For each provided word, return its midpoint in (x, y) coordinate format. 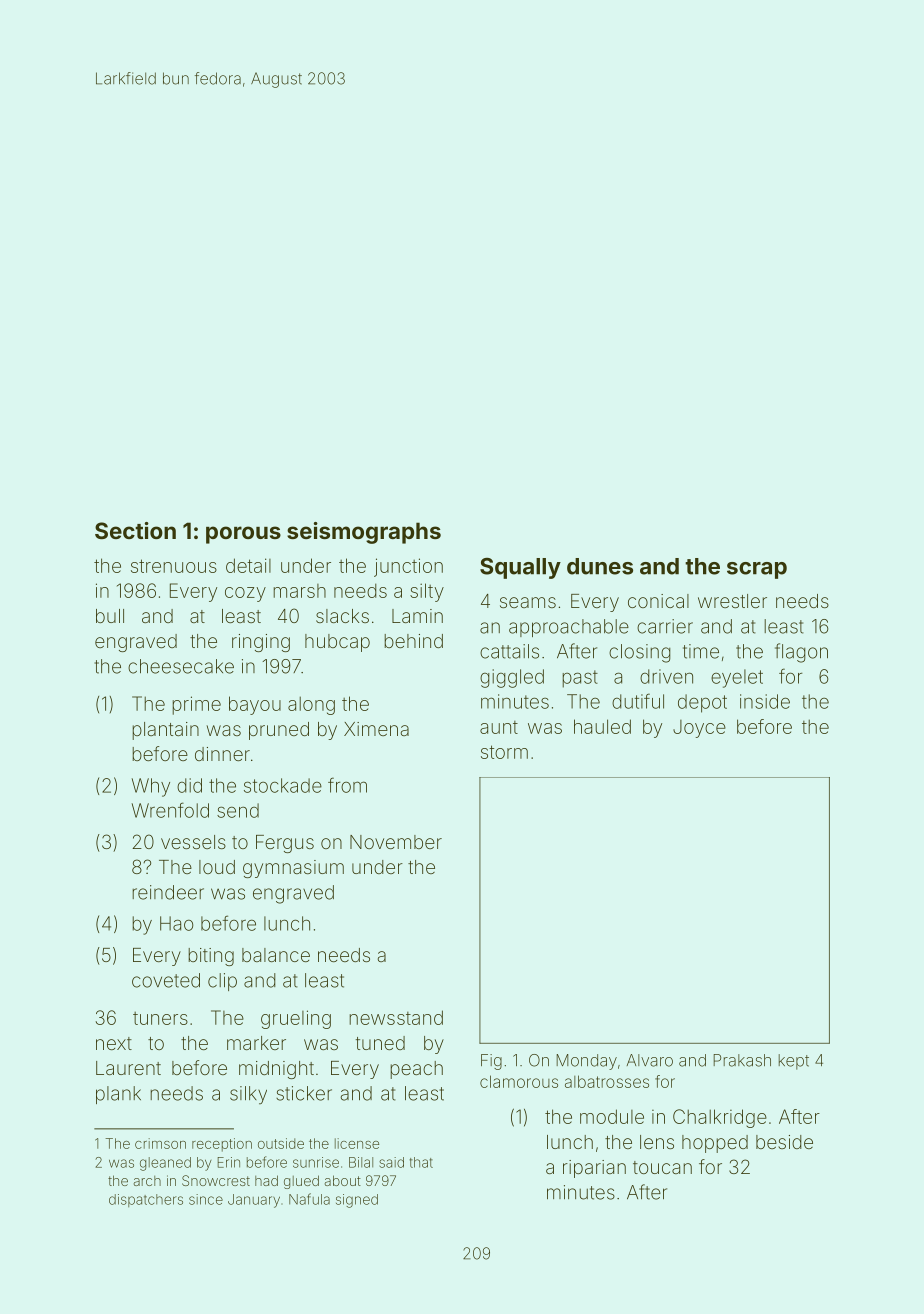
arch (147, 1181)
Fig (491, 1062)
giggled (512, 678)
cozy (245, 594)
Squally (520, 568)
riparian (594, 1169)
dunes (600, 566)
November (396, 842)
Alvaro (650, 1060)
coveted (166, 980)
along (311, 705)
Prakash (742, 1060)
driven (666, 676)
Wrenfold (170, 810)
